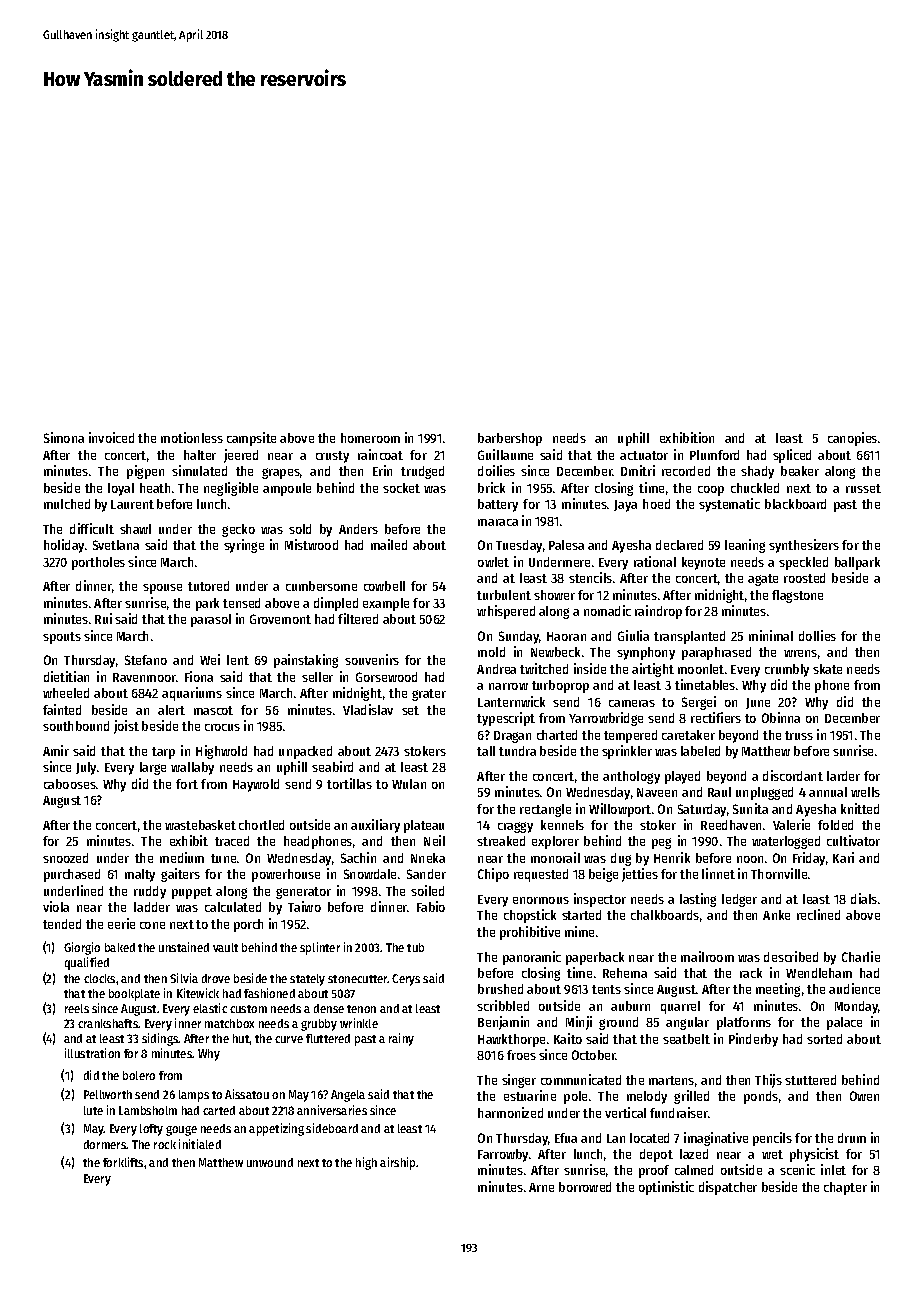 The width and height of the screenshot is (924, 1308). What do you see at coordinates (506, 612) in the screenshot?
I see `whispered` at bounding box center [506, 612].
